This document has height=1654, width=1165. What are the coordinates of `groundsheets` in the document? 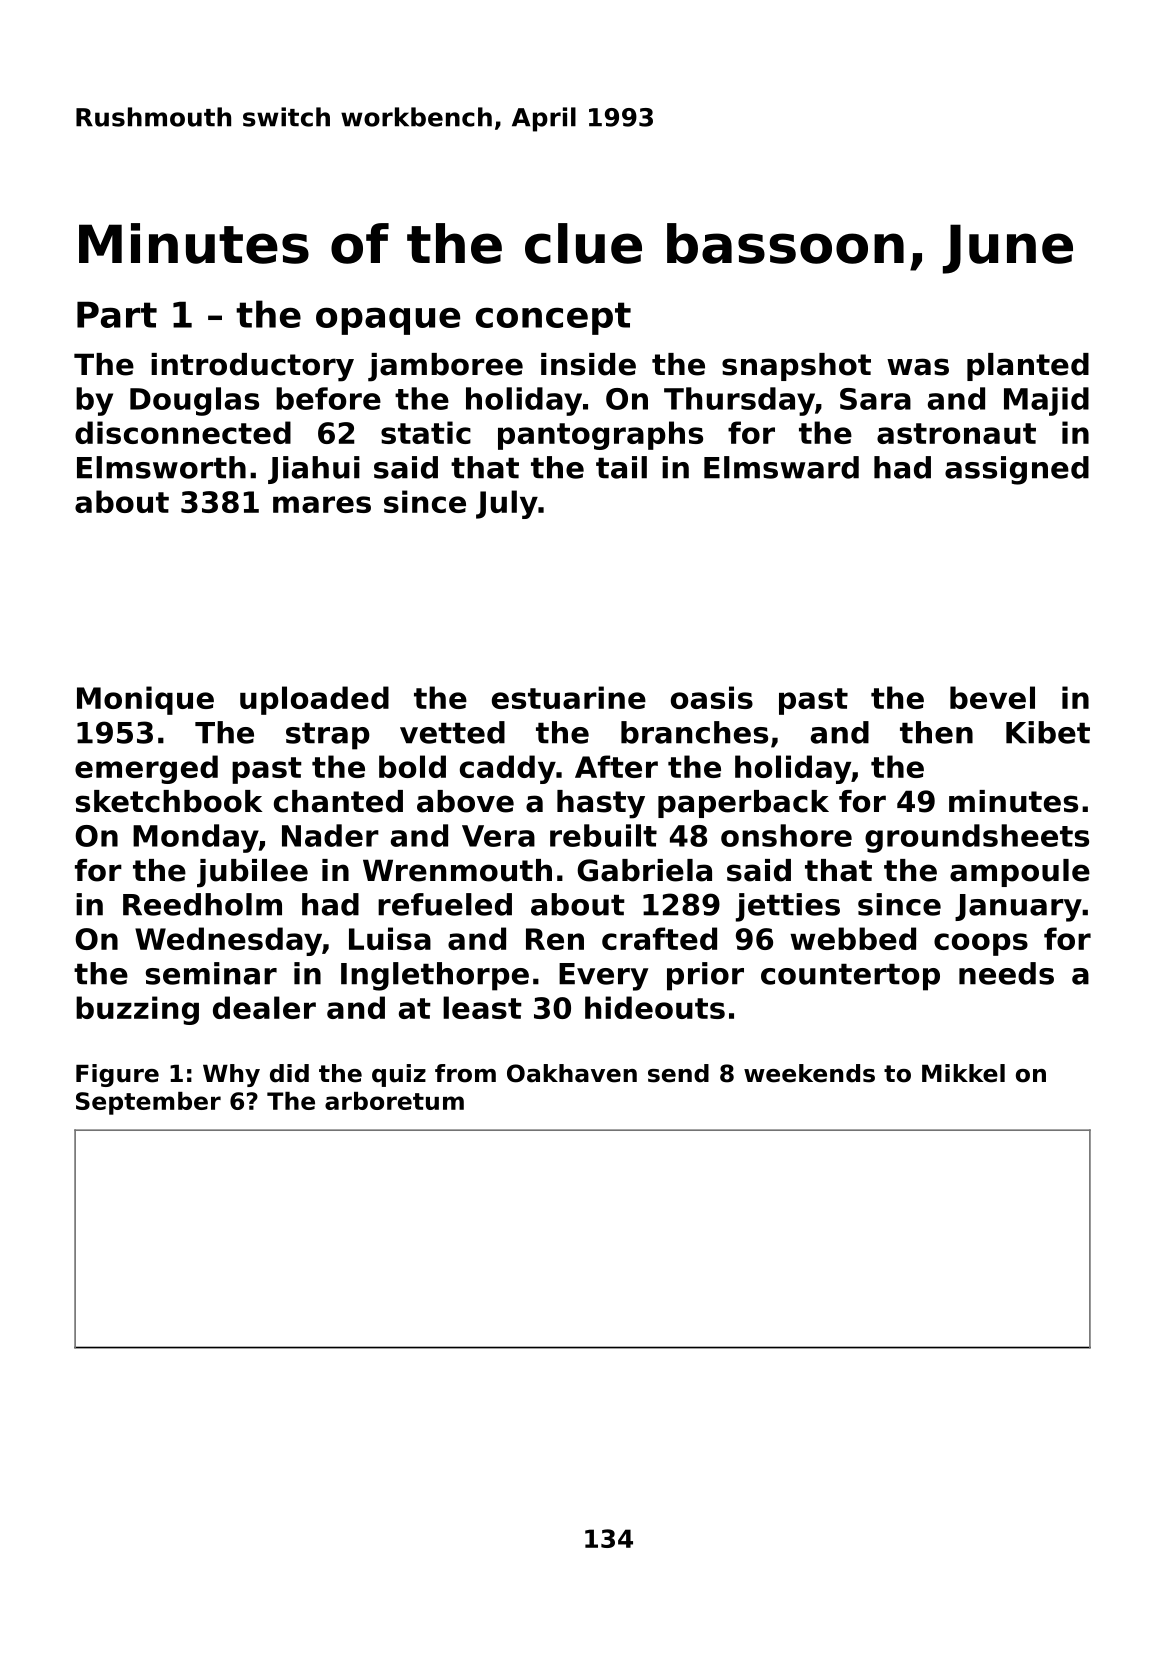 It's located at (977, 838).
